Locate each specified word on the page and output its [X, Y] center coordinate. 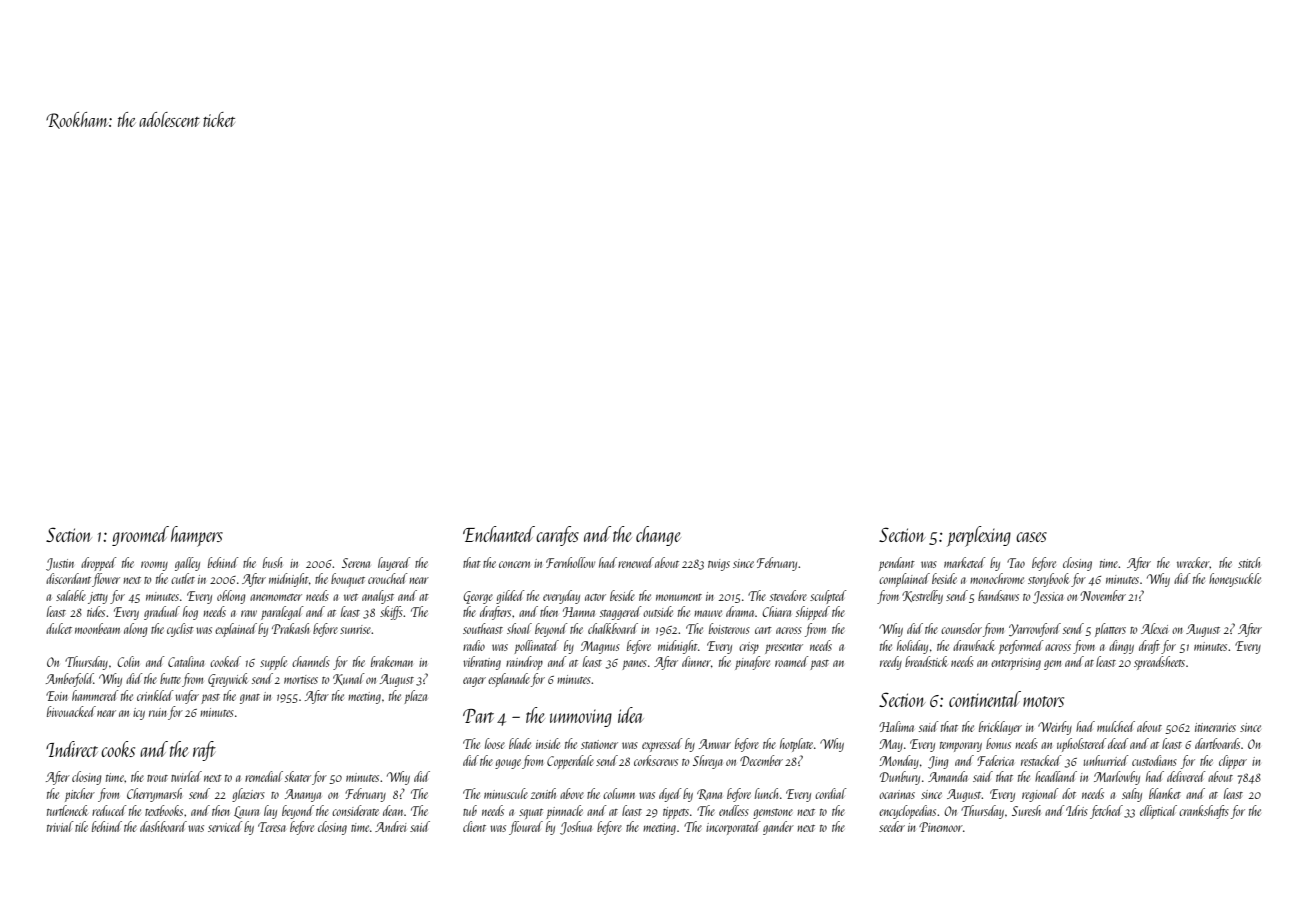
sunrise [356, 629]
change [658, 536]
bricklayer [1000, 728]
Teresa [272, 827]
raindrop [524, 663]
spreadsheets [1159, 663]
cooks [118, 749]
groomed [140, 536]
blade [520, 743]
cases [1031, 537]
